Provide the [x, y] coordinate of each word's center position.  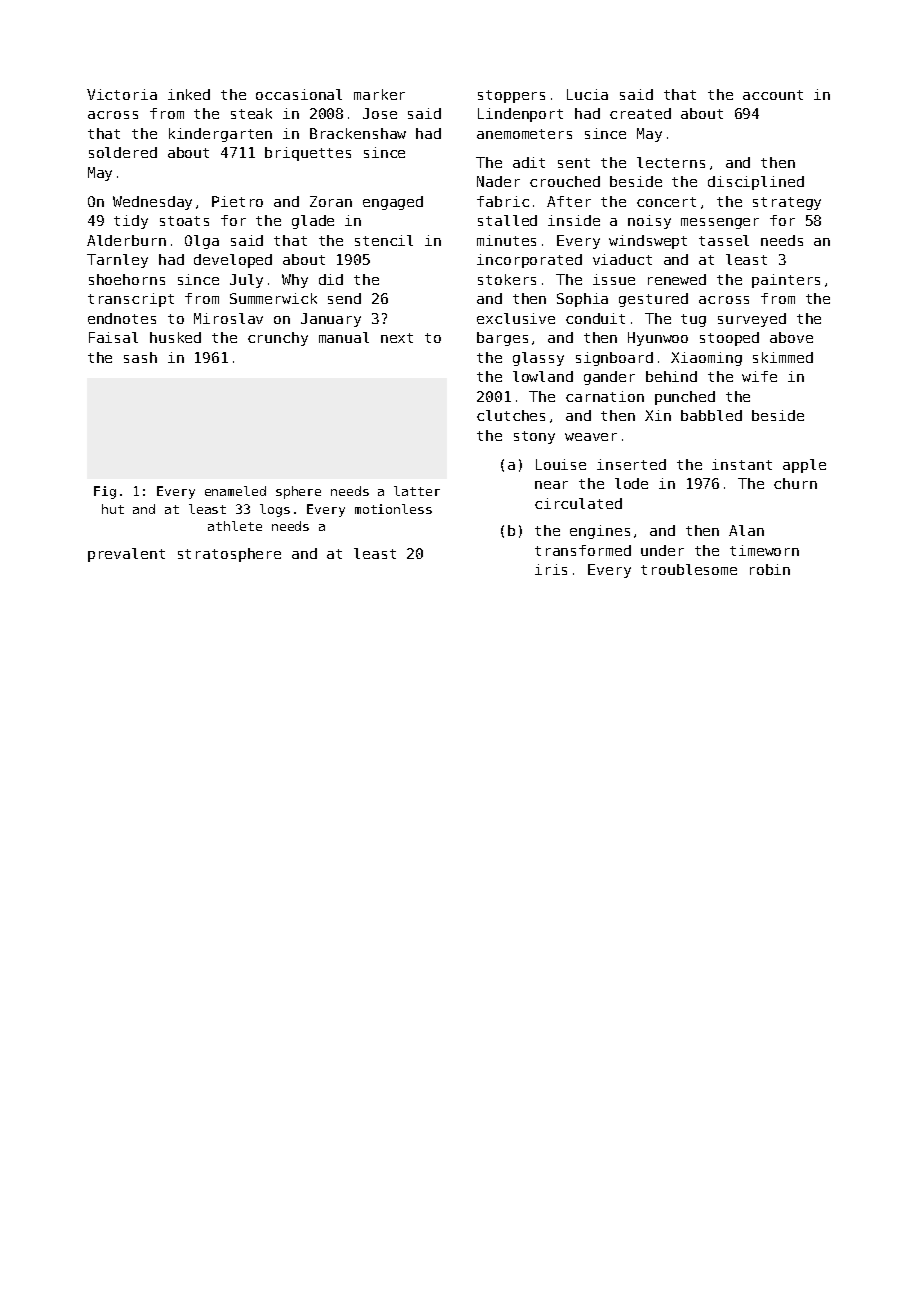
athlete [235, 526]
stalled [507, 220]
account [773, 95]
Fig [105, 492]
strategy [787, 203]
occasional [299, 94]
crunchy [278, 339]
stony [534, 437]
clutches [511, 415]
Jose [380, 113]
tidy [131, 222]
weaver [591, 437]
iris [551, 569]
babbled [711, 415]
